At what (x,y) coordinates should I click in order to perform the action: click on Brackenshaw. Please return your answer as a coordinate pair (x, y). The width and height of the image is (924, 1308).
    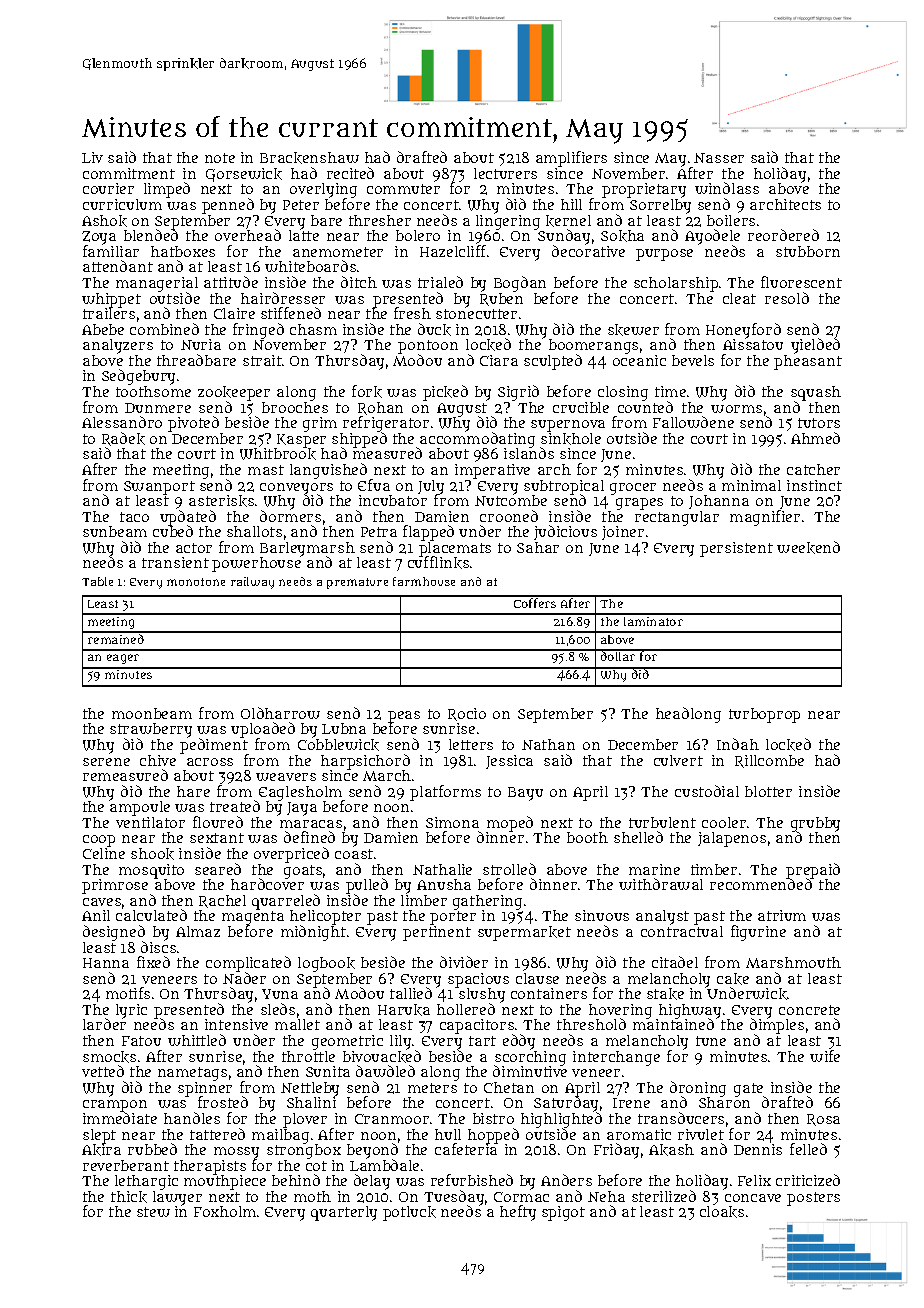
    Looking at the image, I should click on (309, 158).
